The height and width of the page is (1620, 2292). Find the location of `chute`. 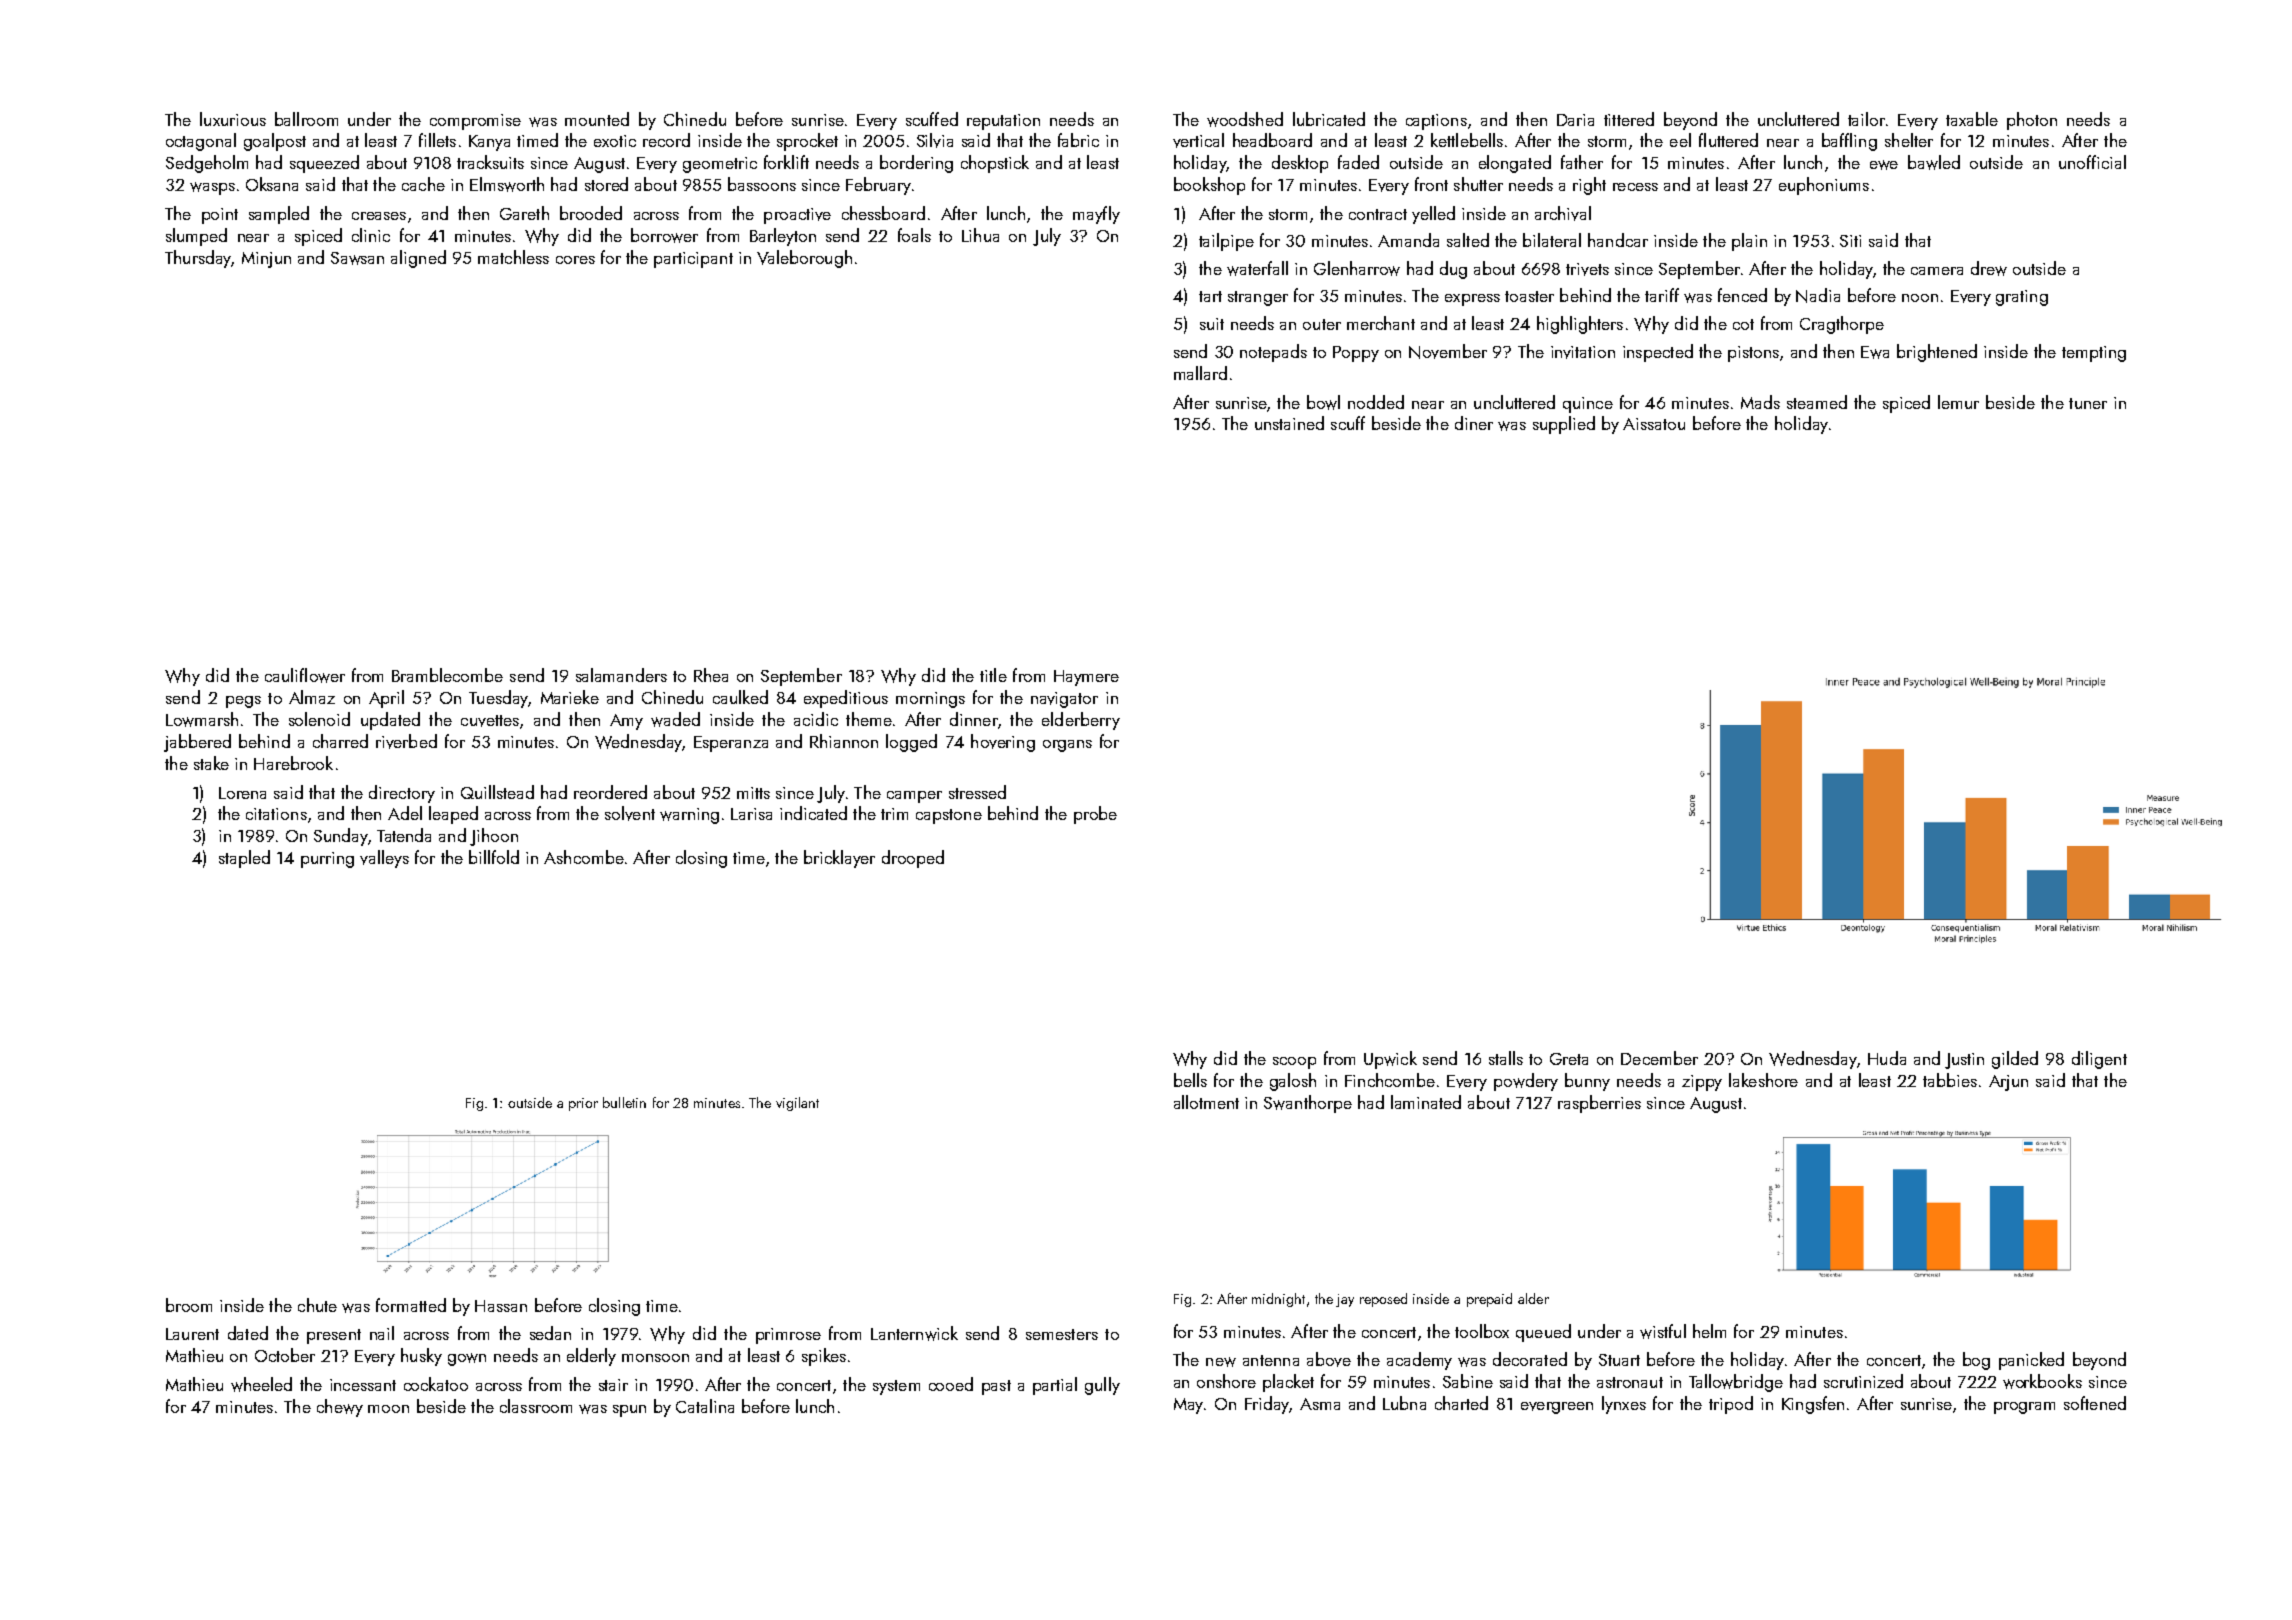

chute is located at coordinates (317, 1305).
